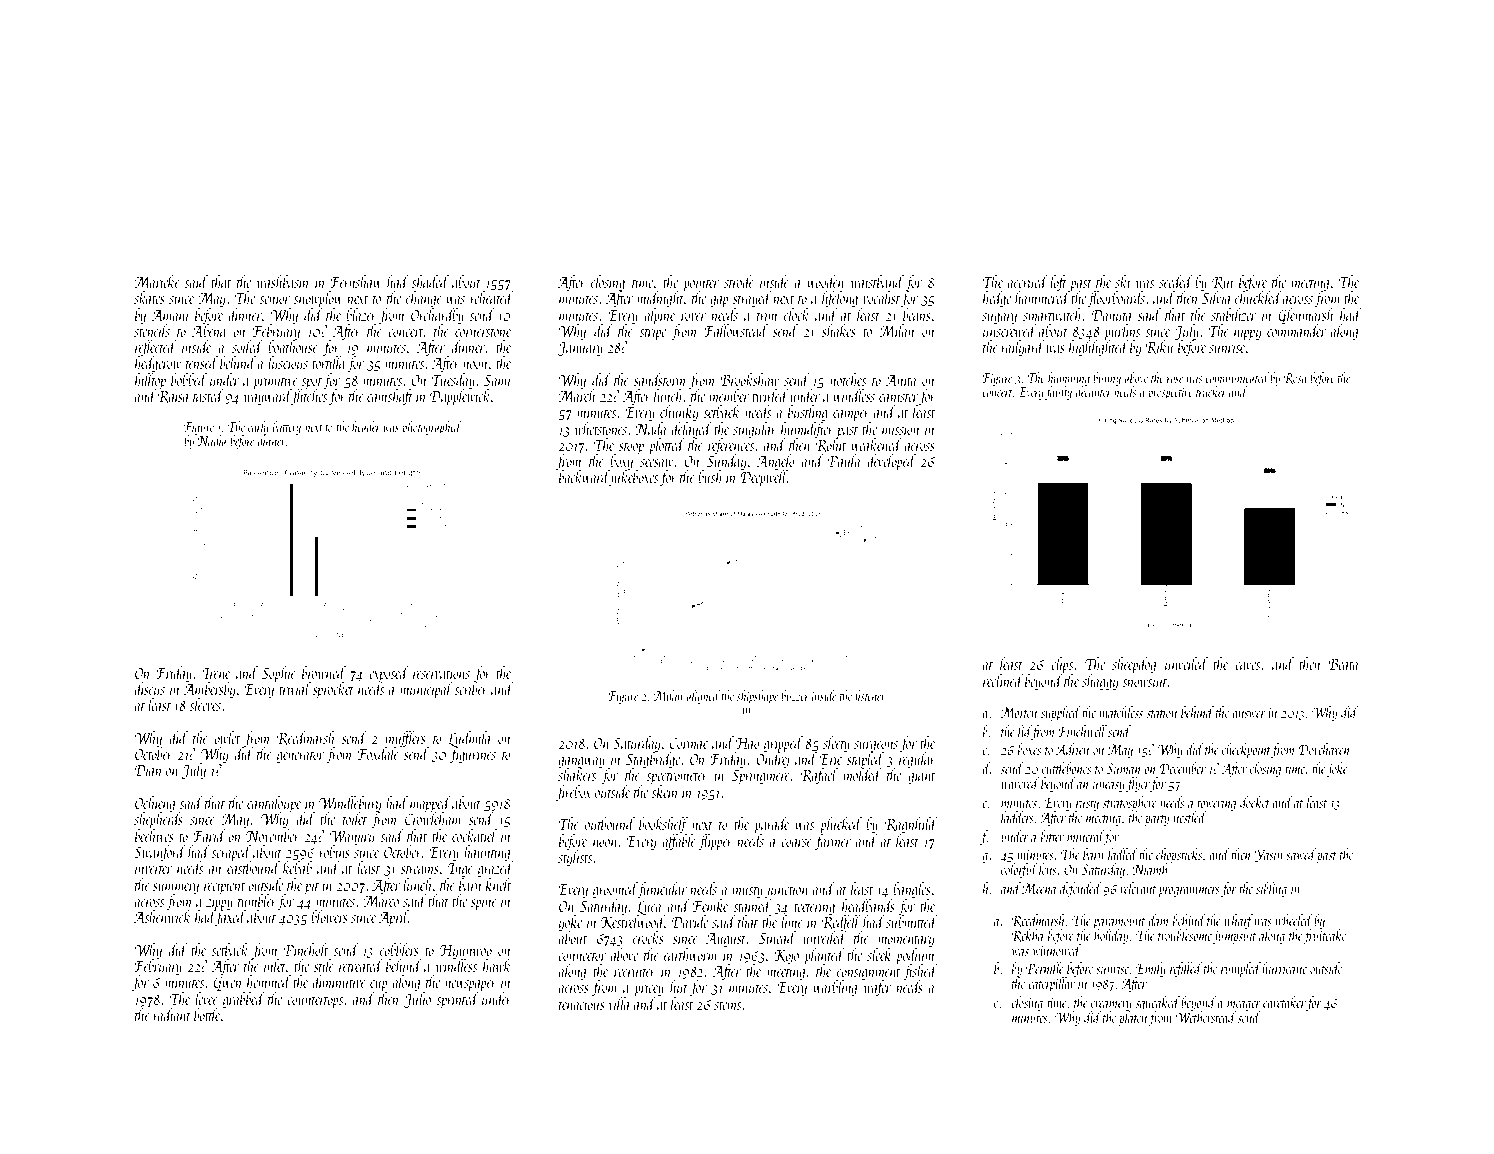 The height and width of the page is (1154, 1494). What do you see at coordinates (430, 281) in the page?
I see `shaded` at bounding box center [430, 281].
